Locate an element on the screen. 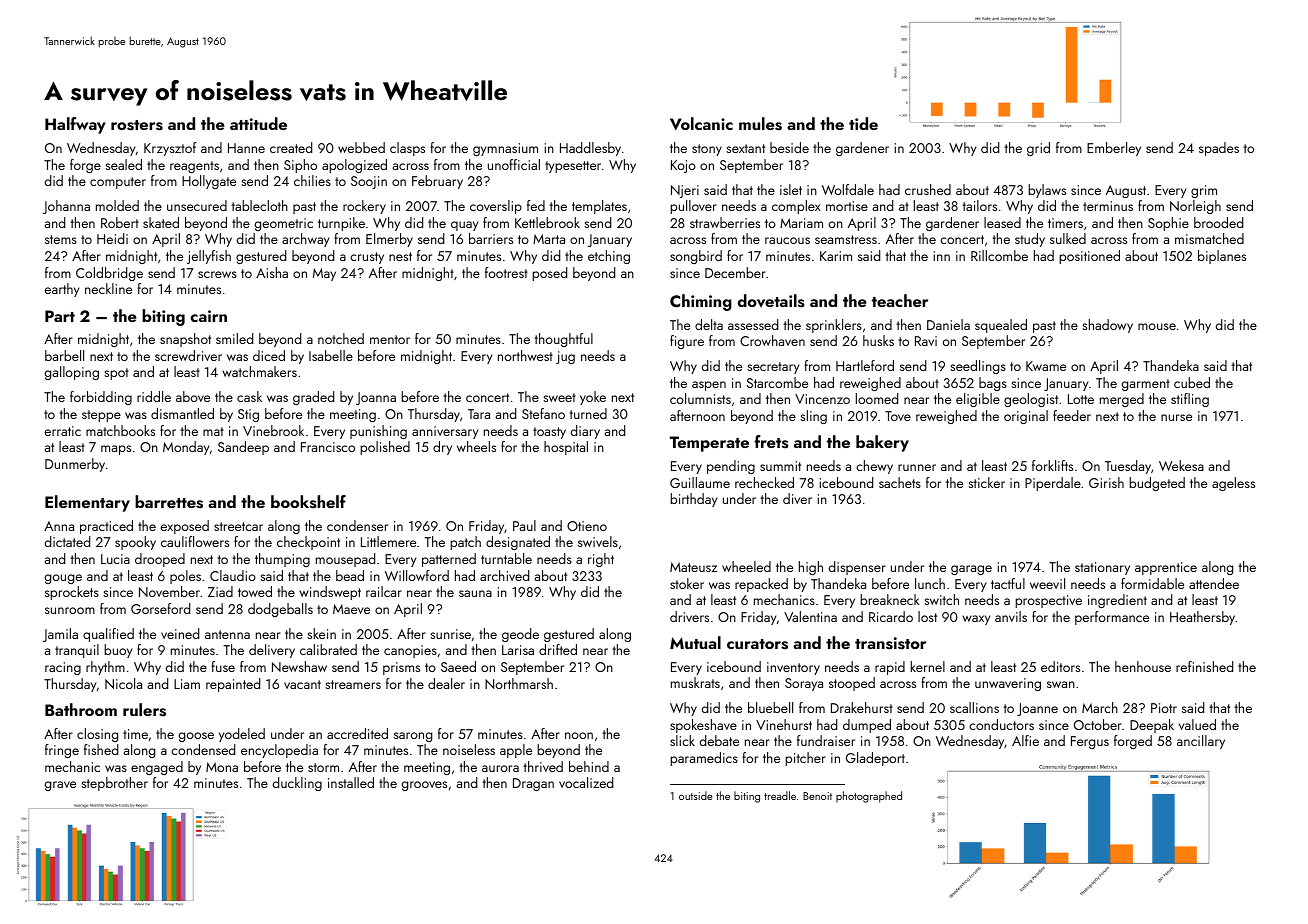 The height and width of the screenshot is (924, 1308). Volcanic is located at coordinates (701, 123).
